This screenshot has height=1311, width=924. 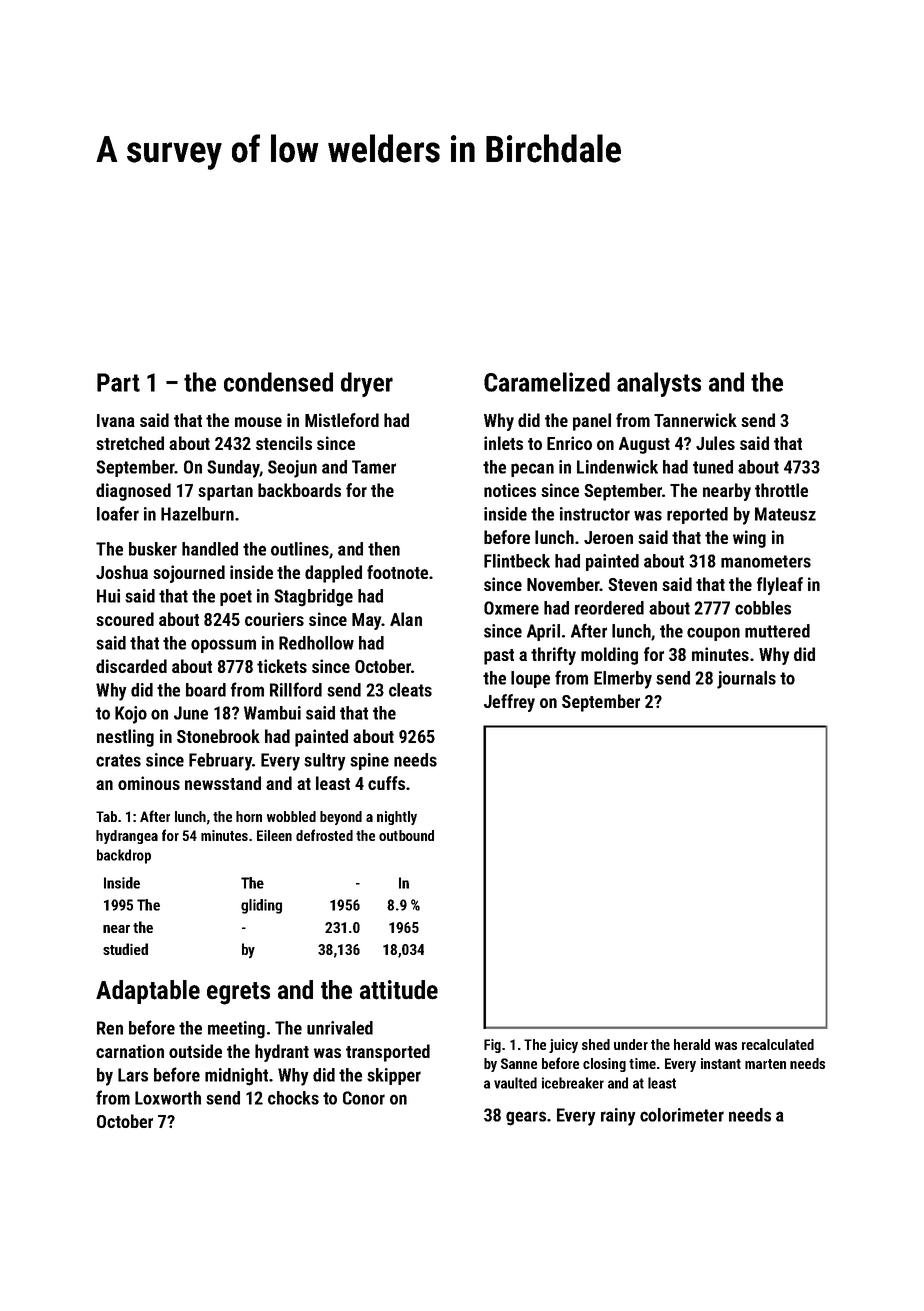 I want to click on condensed, so click(x=278, y=382).
